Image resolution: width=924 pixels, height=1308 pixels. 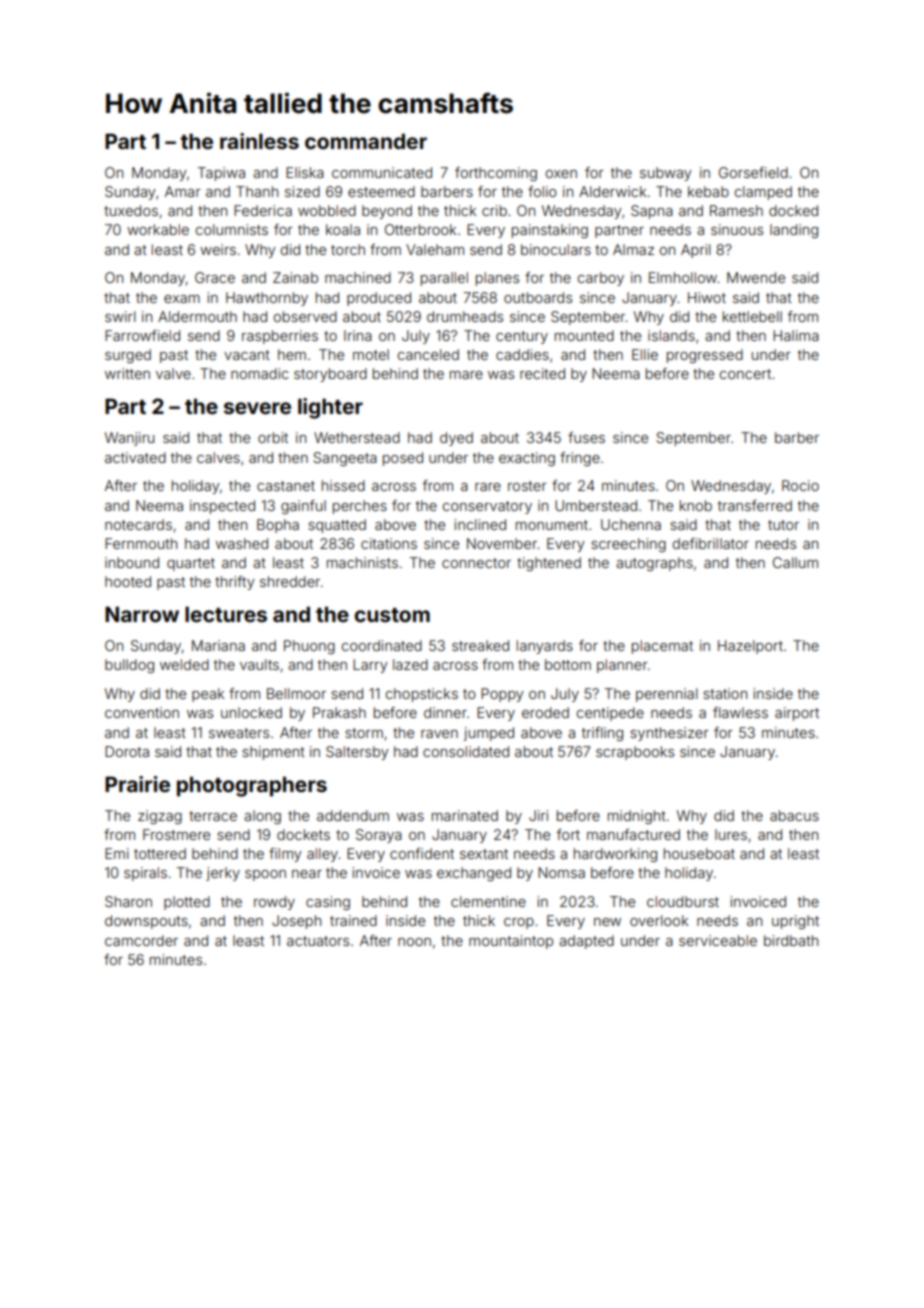 I want to click on mountaintop, so click(x=511, y=942).
